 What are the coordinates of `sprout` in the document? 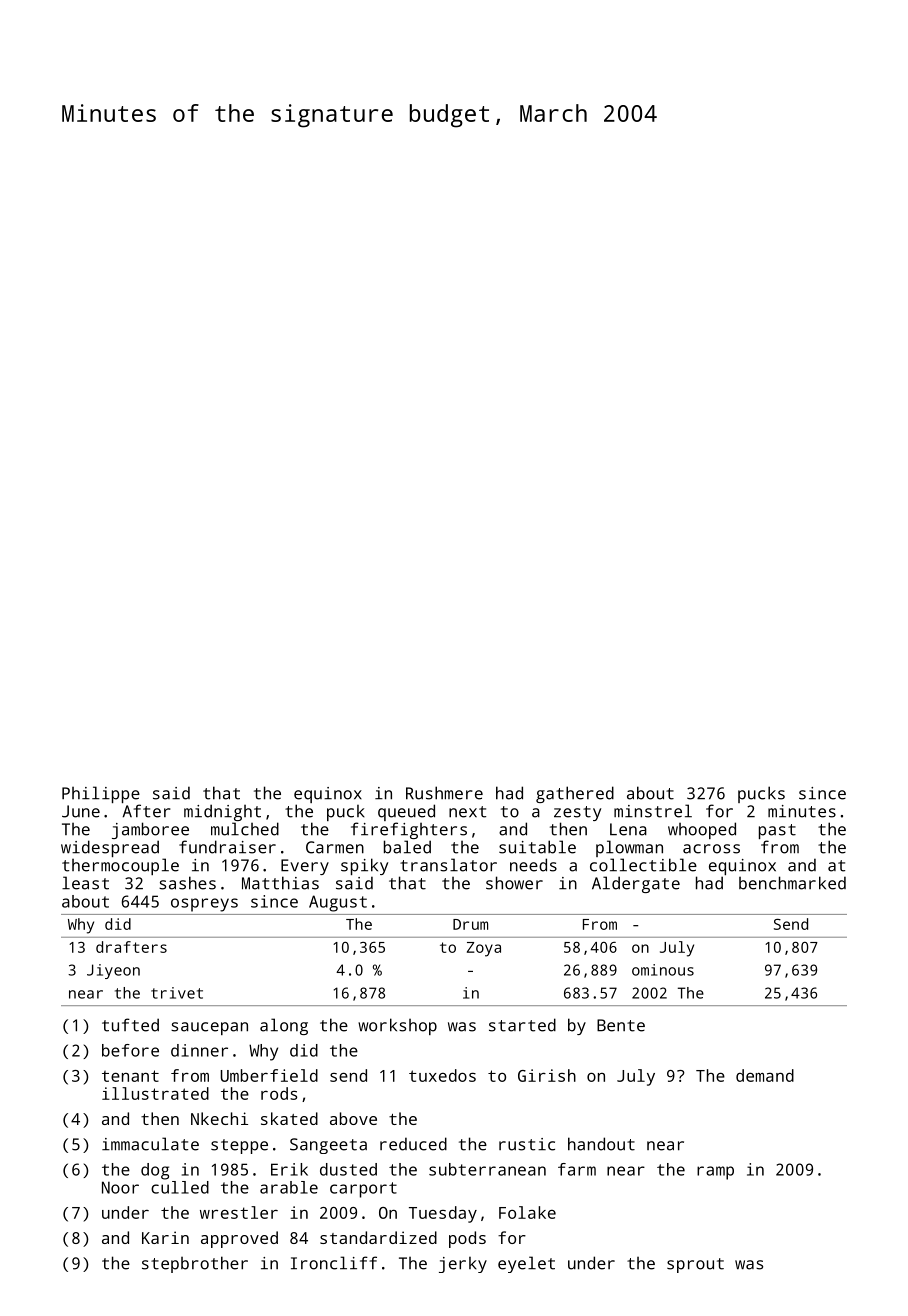 It's located at (695, 1265).
